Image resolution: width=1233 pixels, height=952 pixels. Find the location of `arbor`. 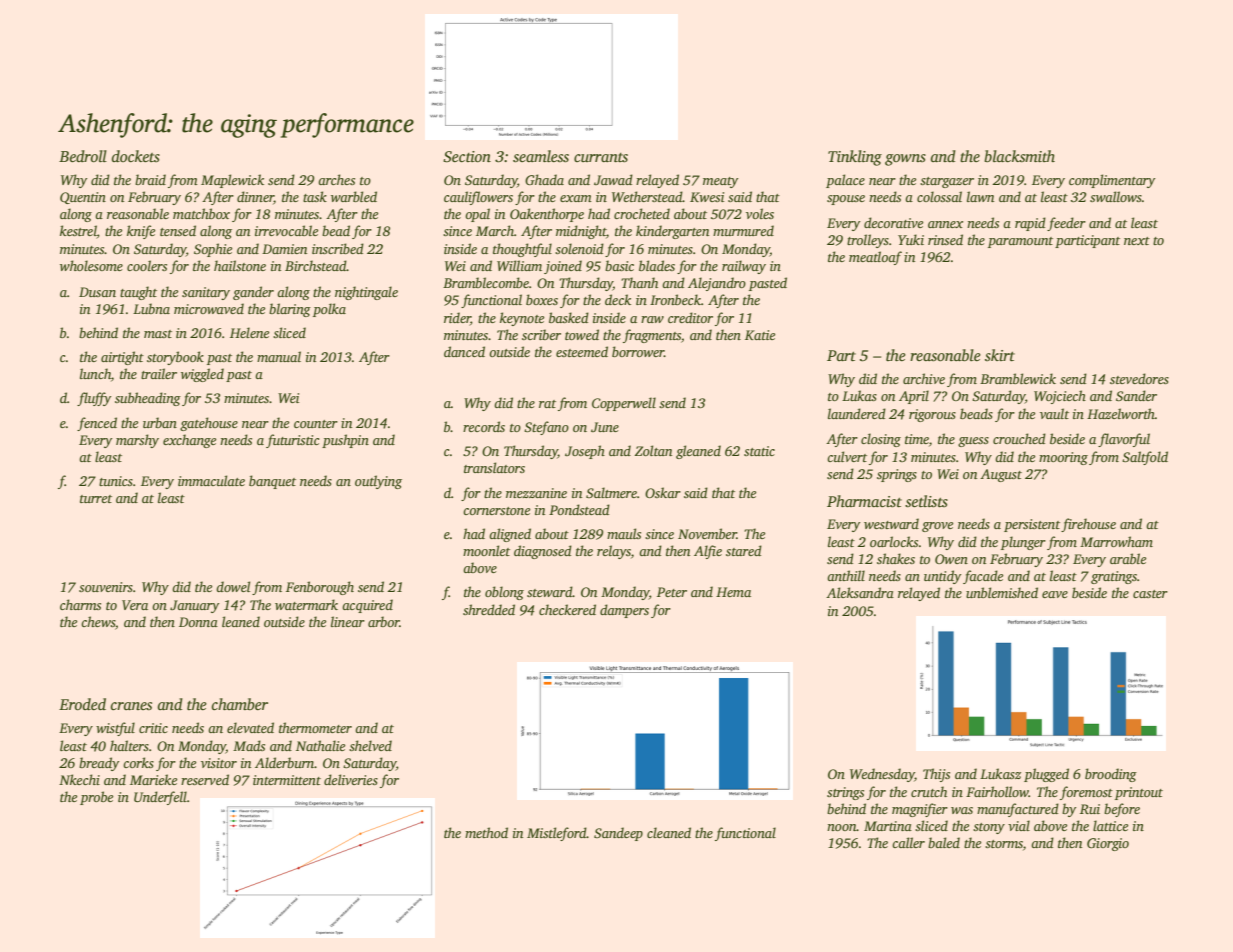

arbor is located at coordinates (384, 621).
